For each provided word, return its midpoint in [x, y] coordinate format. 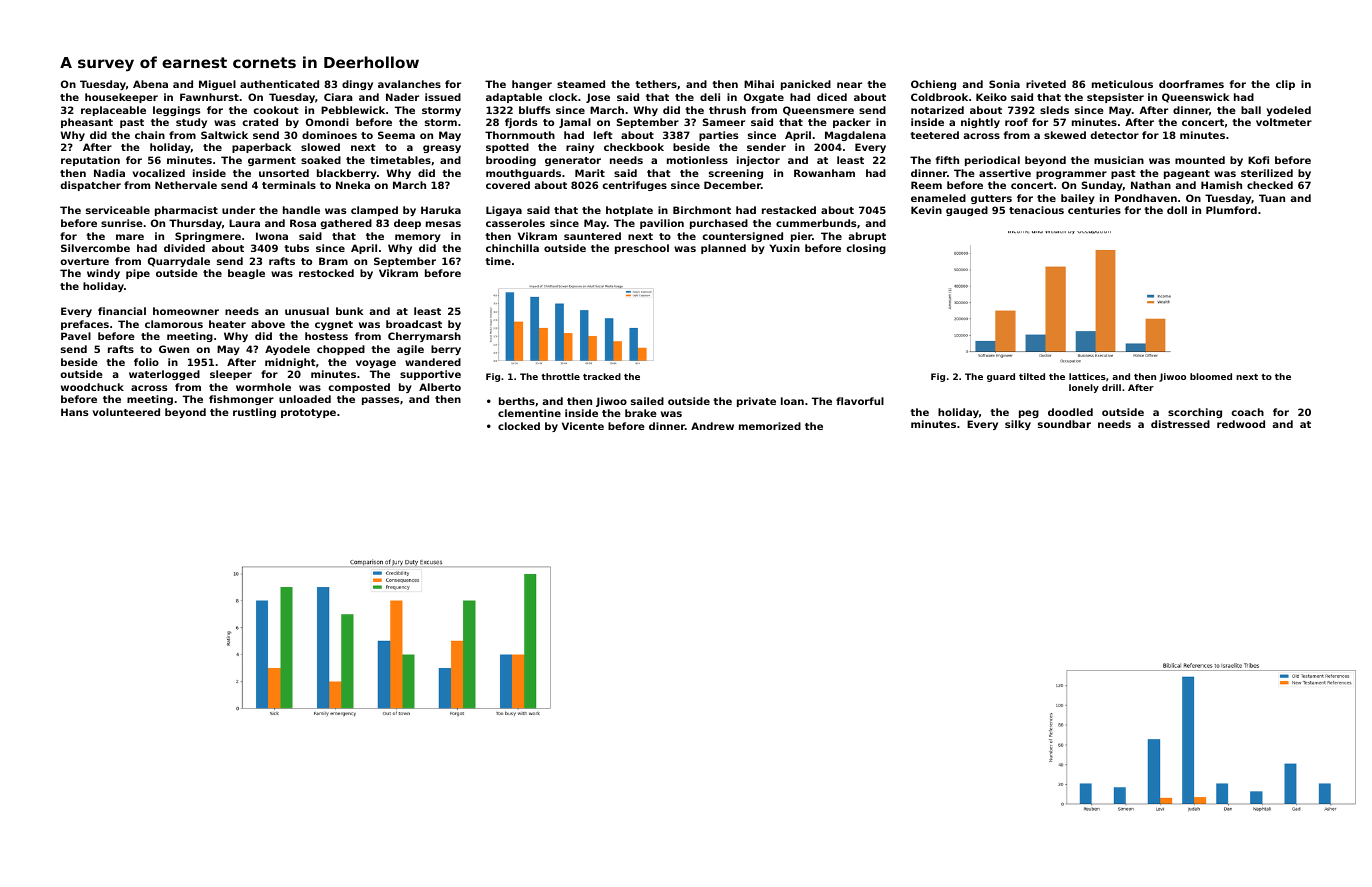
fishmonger [241, 400]
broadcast [414, 324]
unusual [307, 311]
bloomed [1211, 376]
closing [866, 249]
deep [407, 224]
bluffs [534, 110]
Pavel [76, 336]
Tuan [1272, 198]
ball [1251, 110]
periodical [992, 161]
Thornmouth [520, 135]
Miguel [217, 85]
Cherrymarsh [424, 337]
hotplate [629, 211]
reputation [90, 161]
